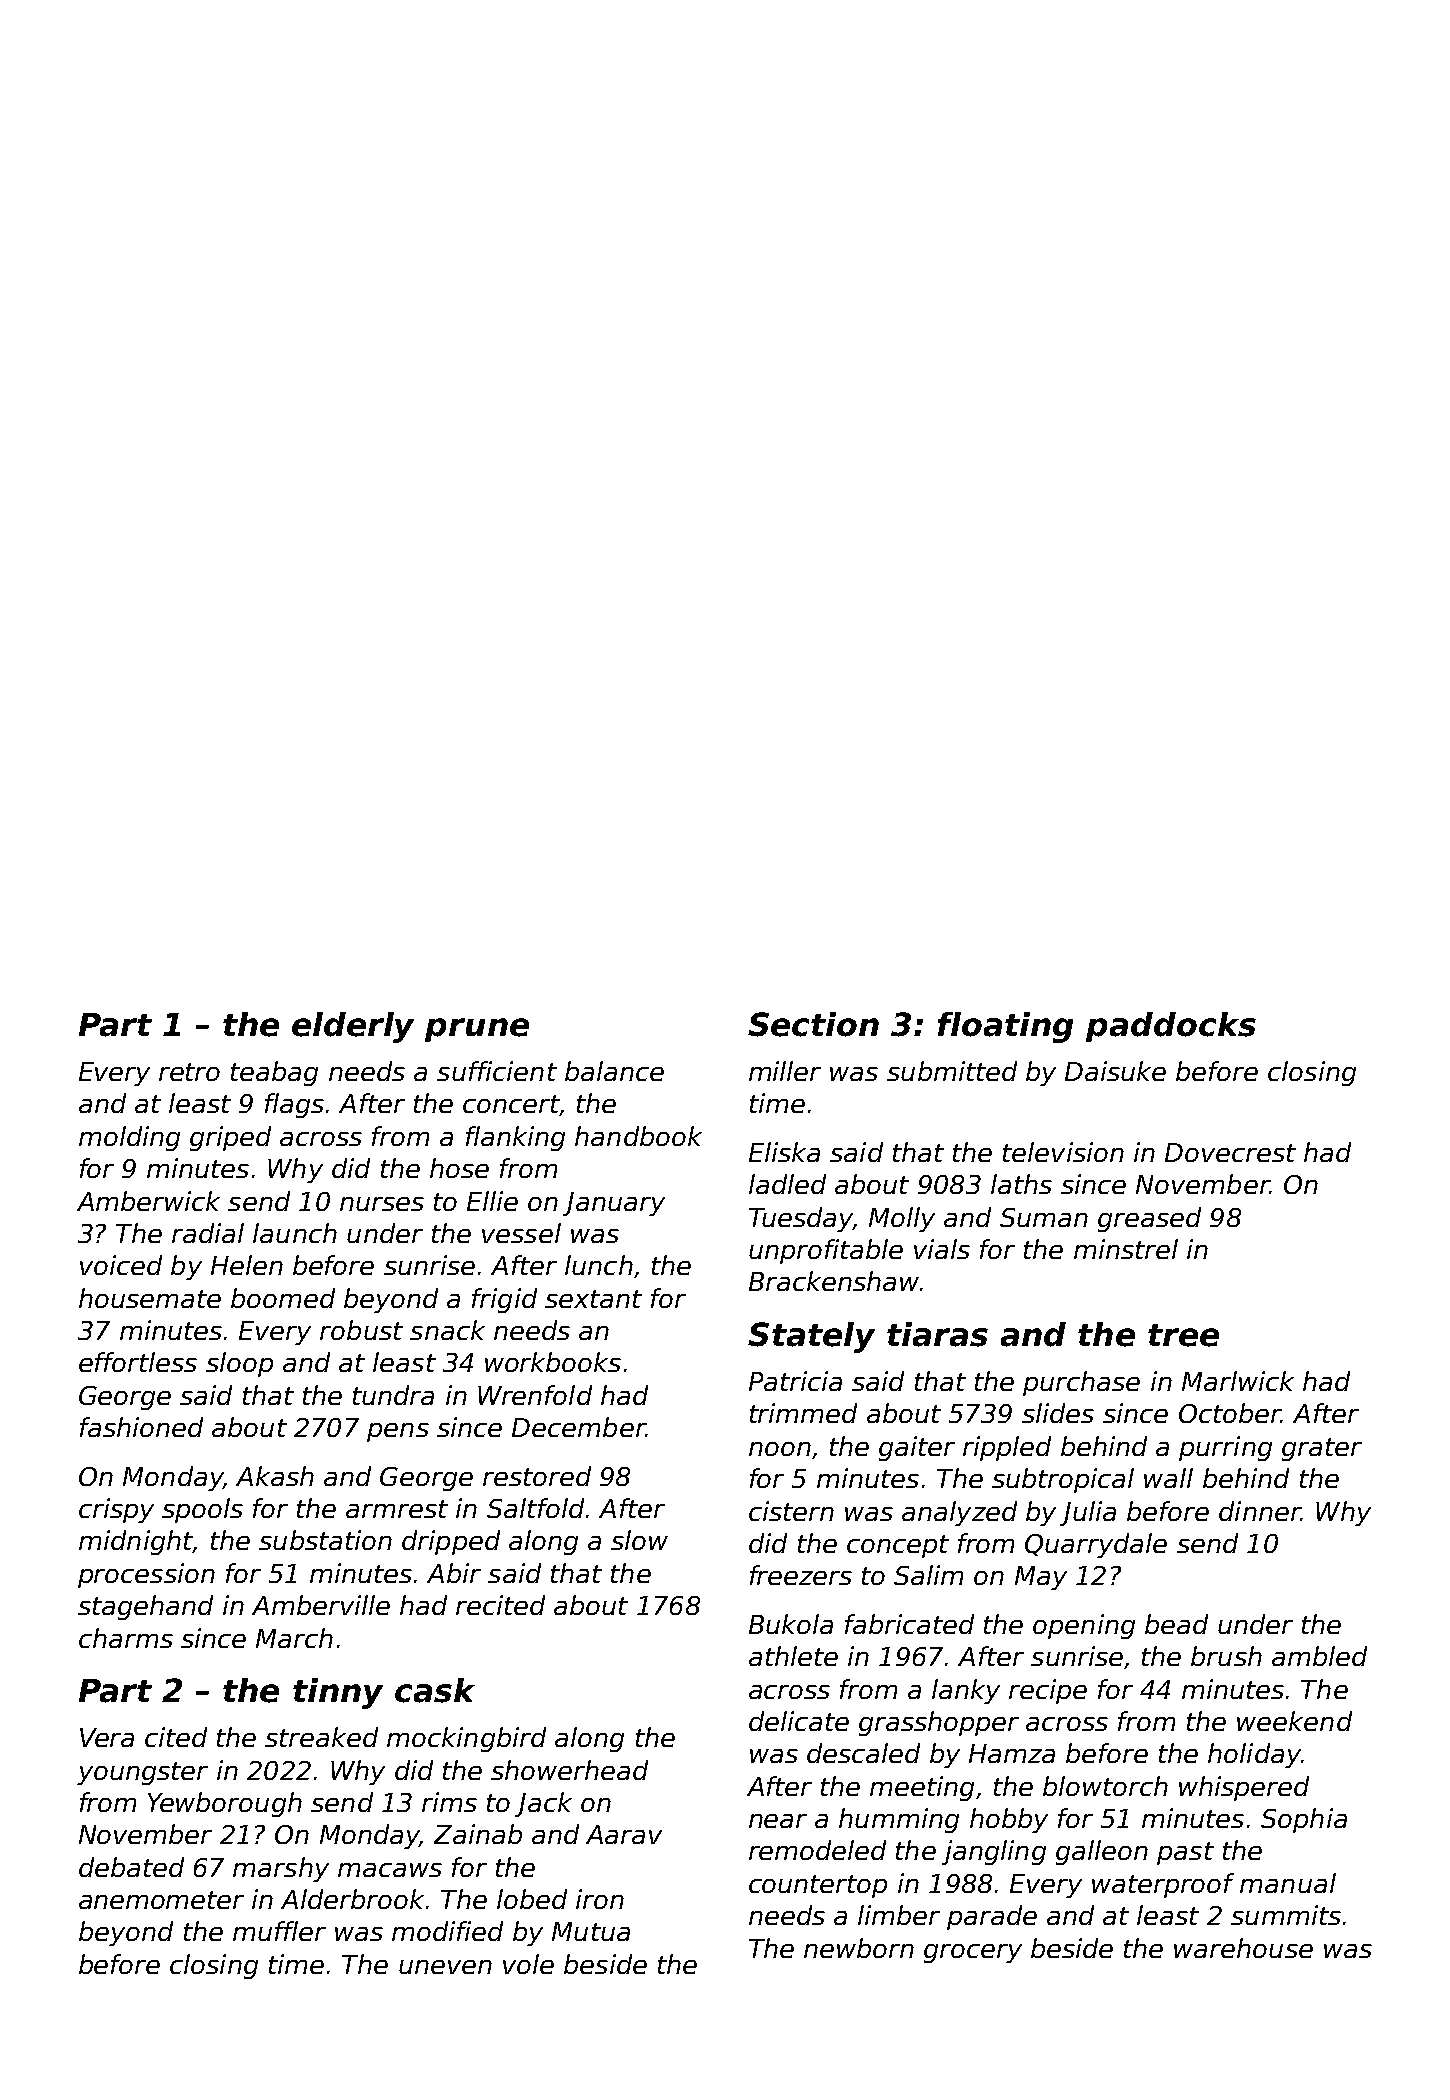 Image resolution: width=1450 pixels, height=2100 pixels. Describe the element at coordinates (1115, 1071) in the screenshot. I see `Daisuke` at that location.
